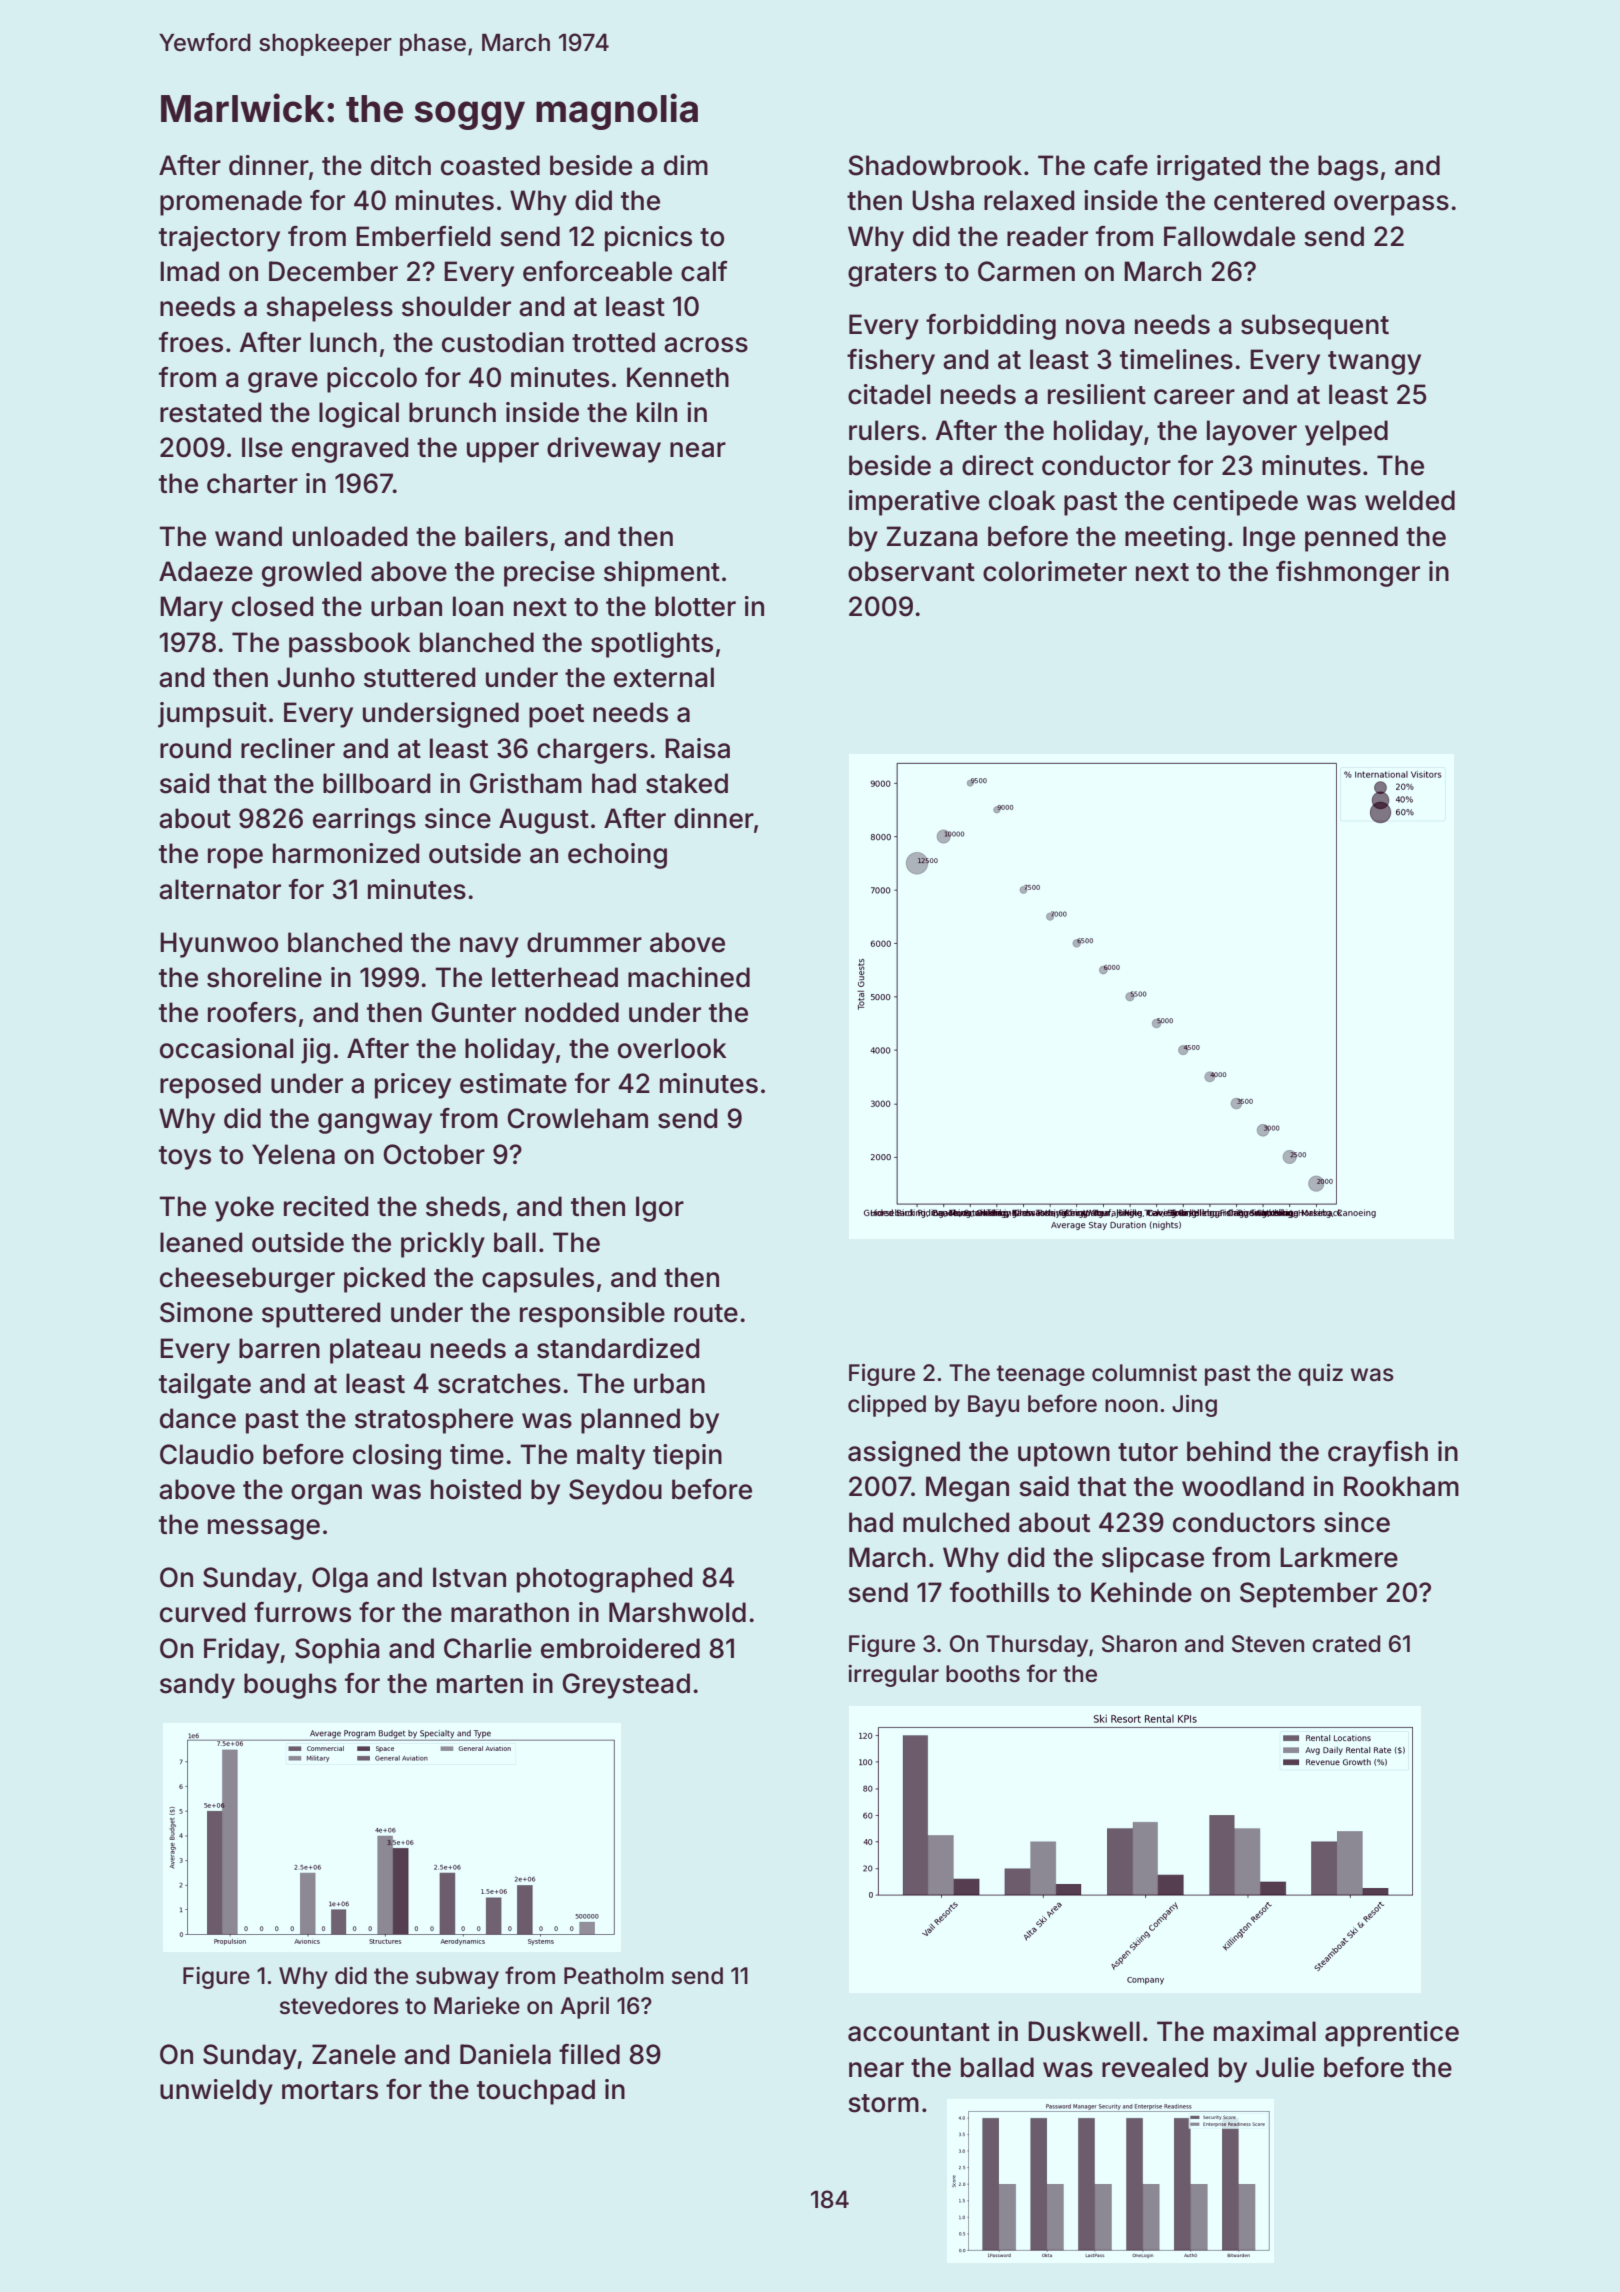 The height and width of the page is (2292, 1620). What do you see at coordinates (911, 571) in the page?
I see `observant` at bounding box center [911, 571].
